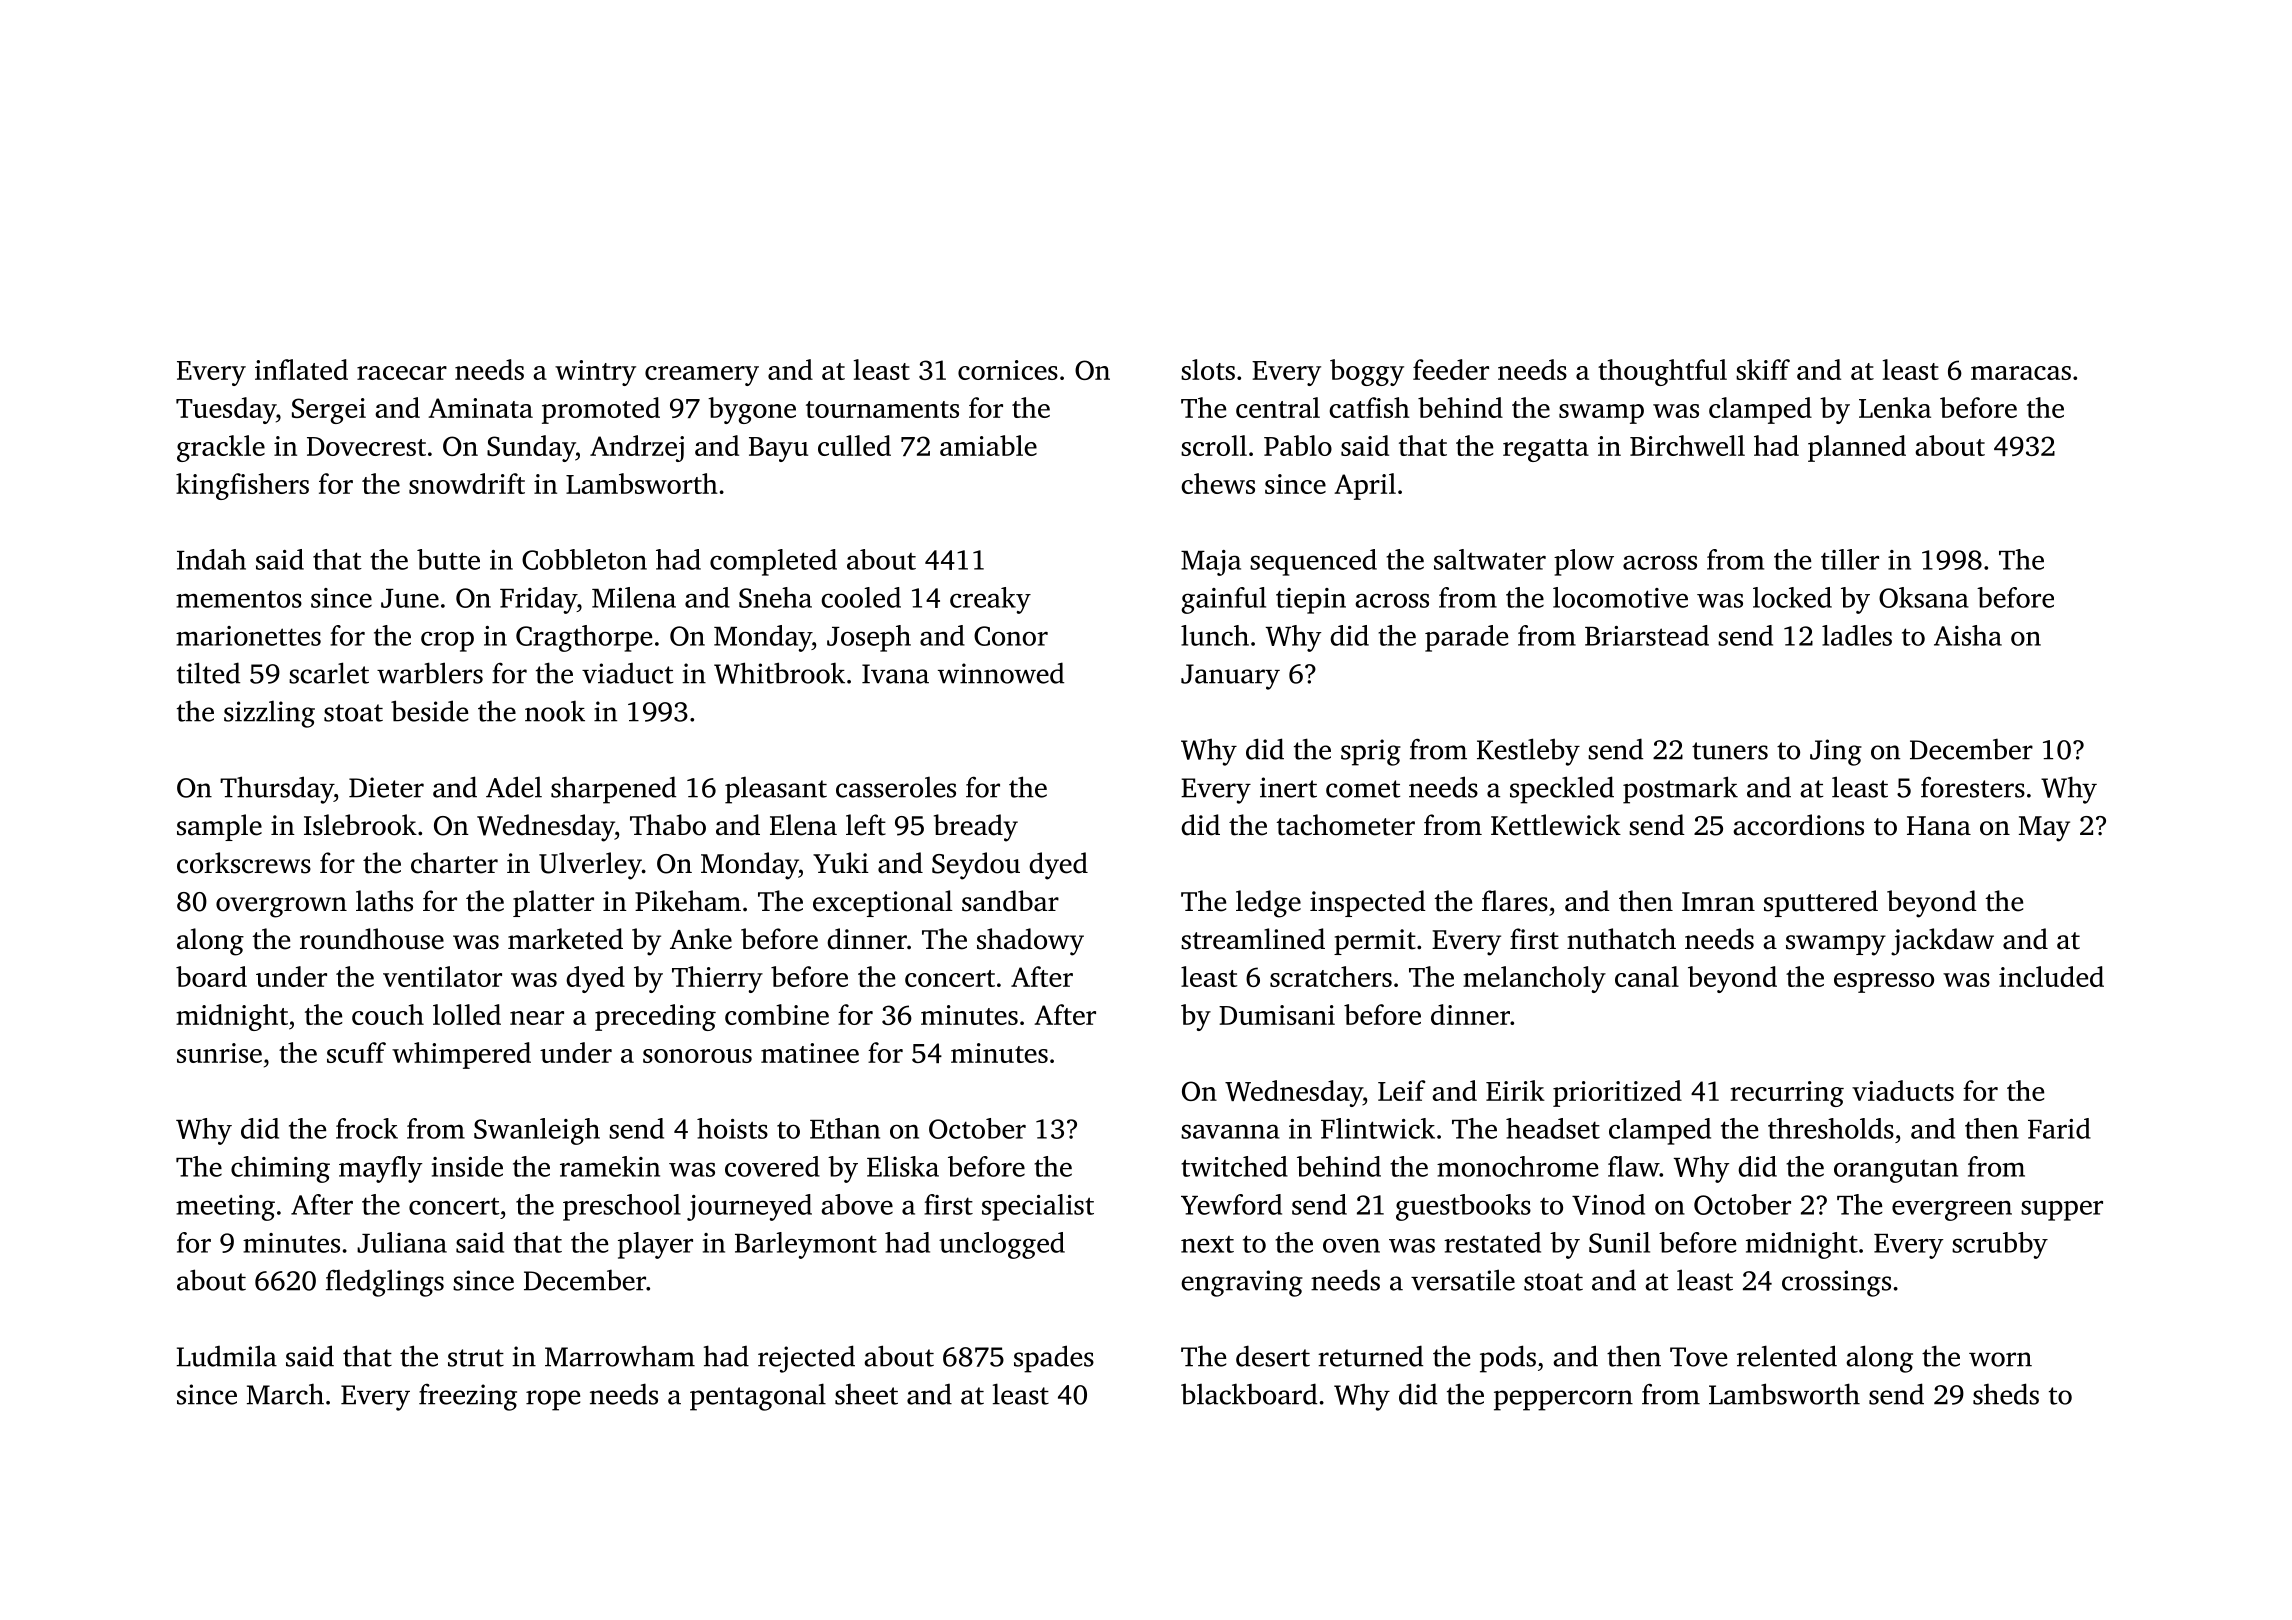 This document has width=2292, height=1620. Describe the element at coordinates (2021, 373) in the document. I see `maracas` at that location.
